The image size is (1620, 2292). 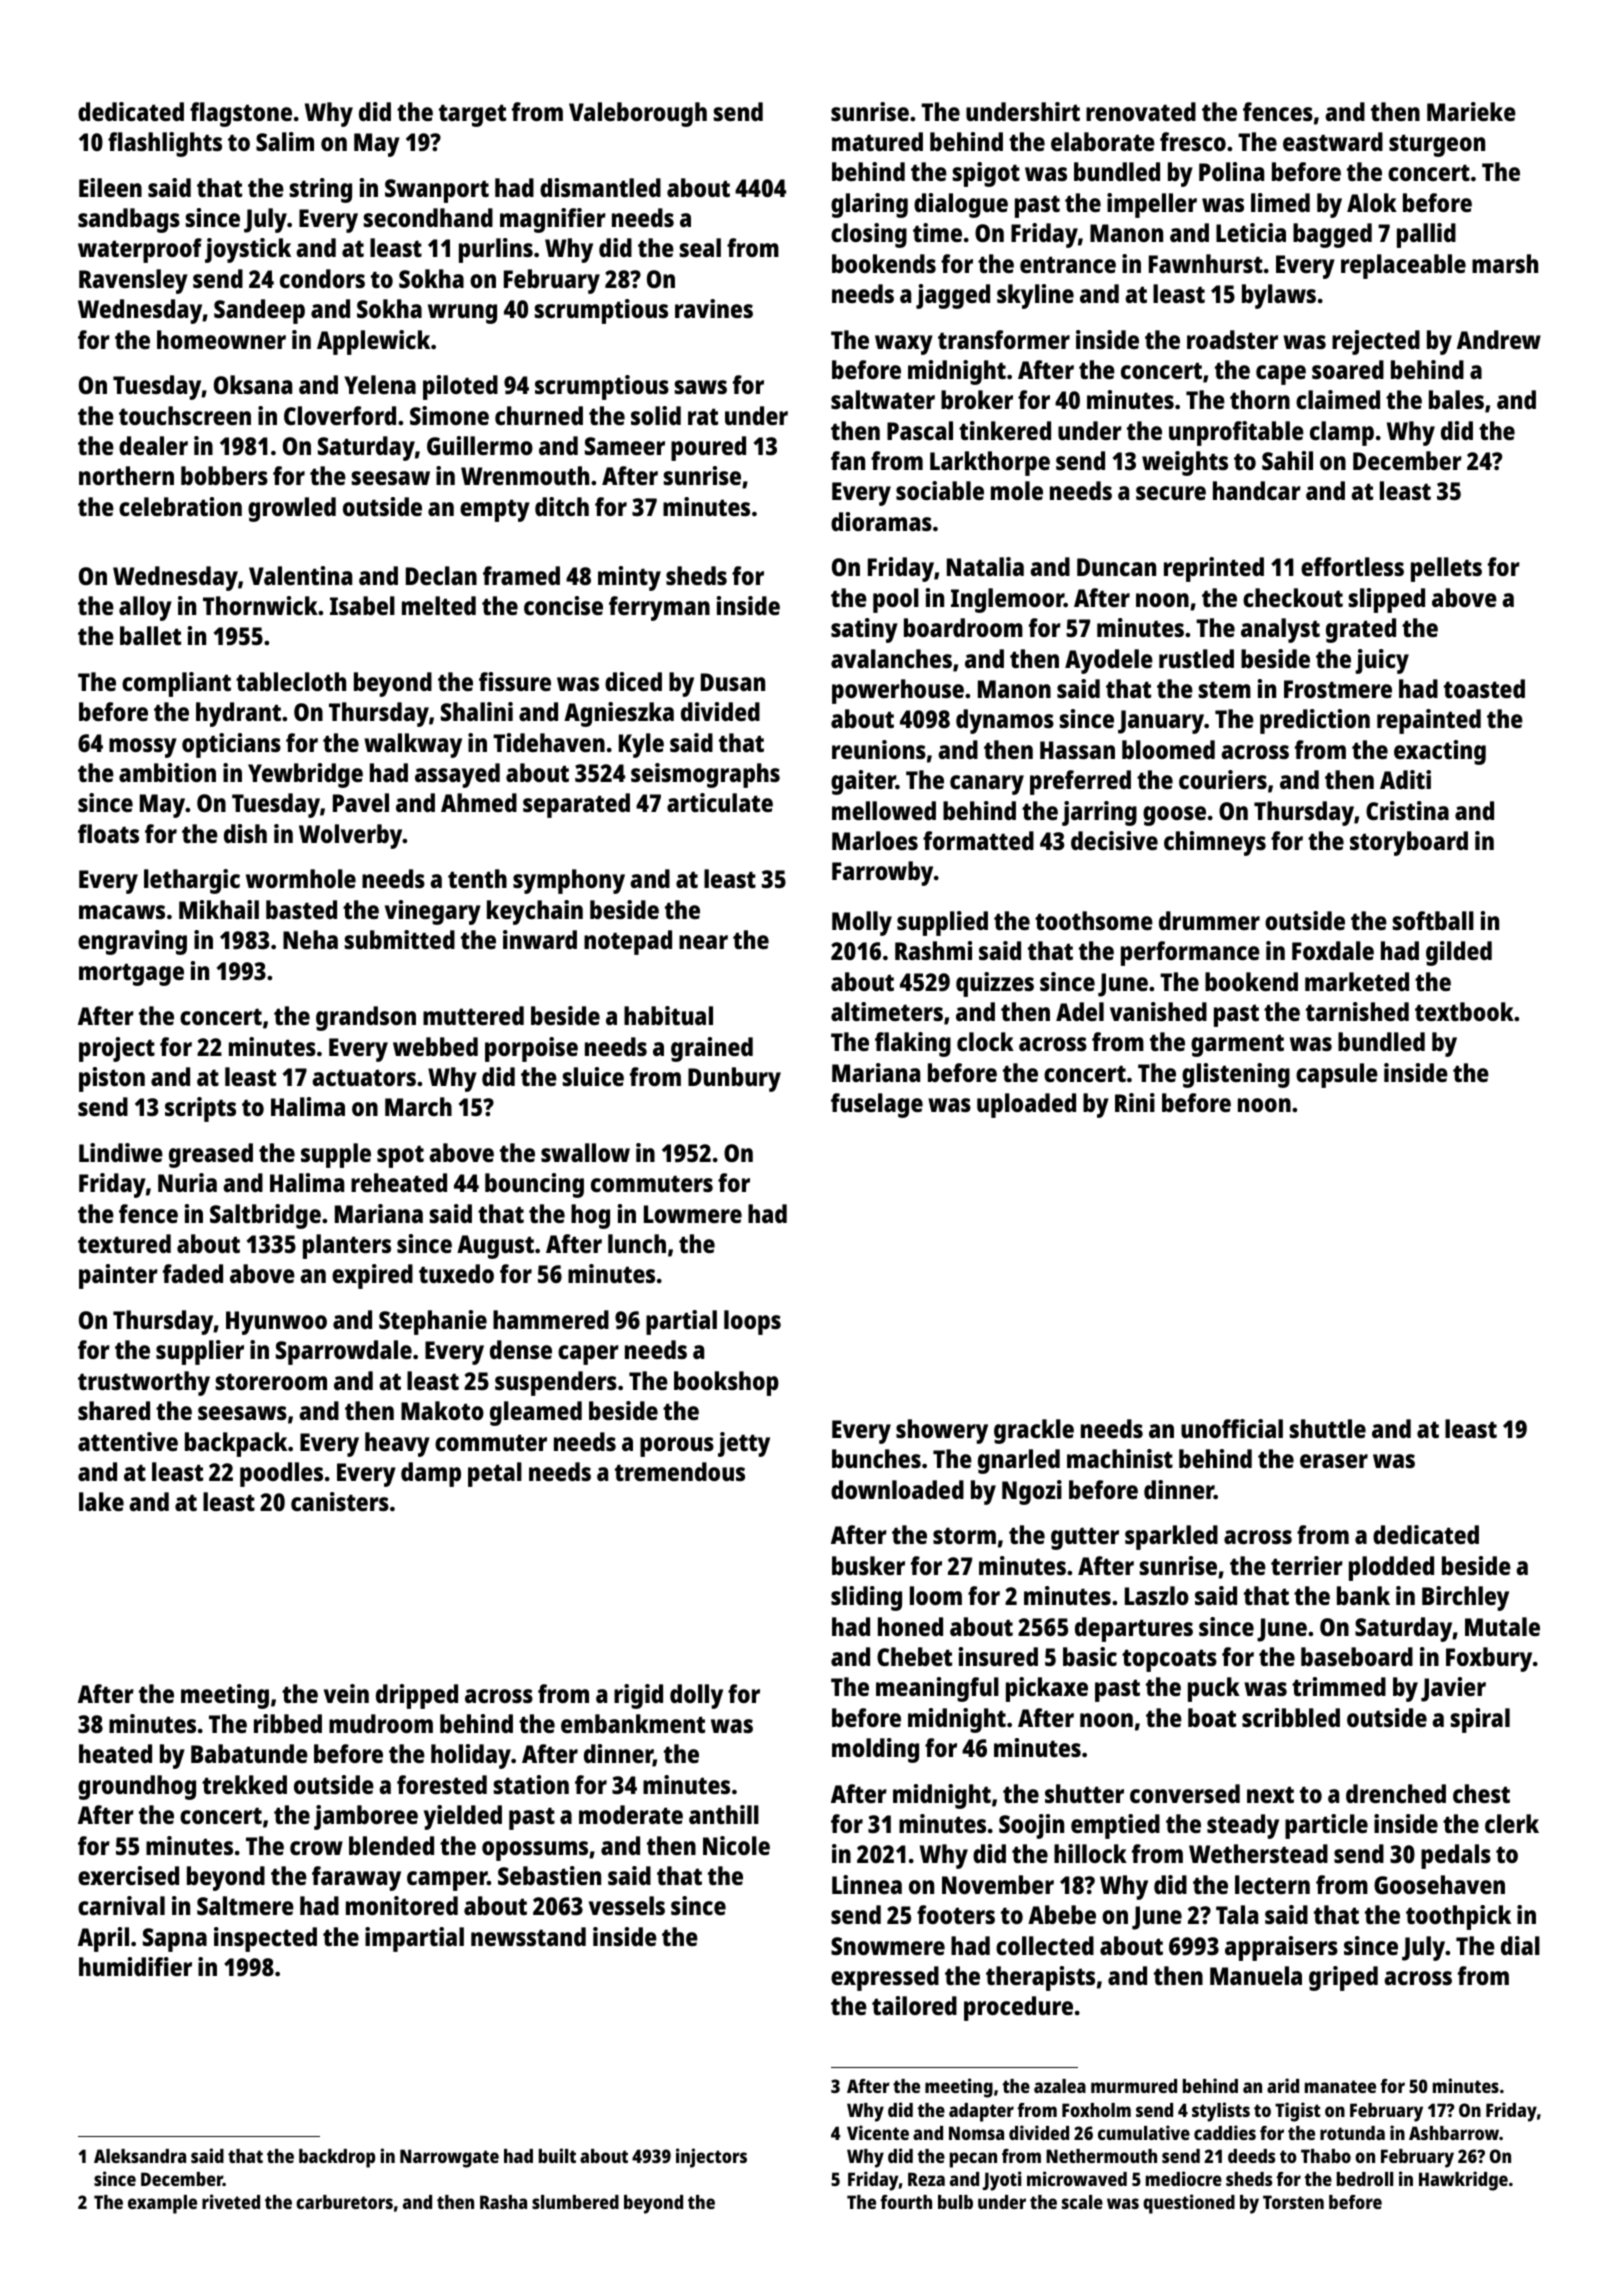 I want to click on greased, so click(x=211, y=1155).
